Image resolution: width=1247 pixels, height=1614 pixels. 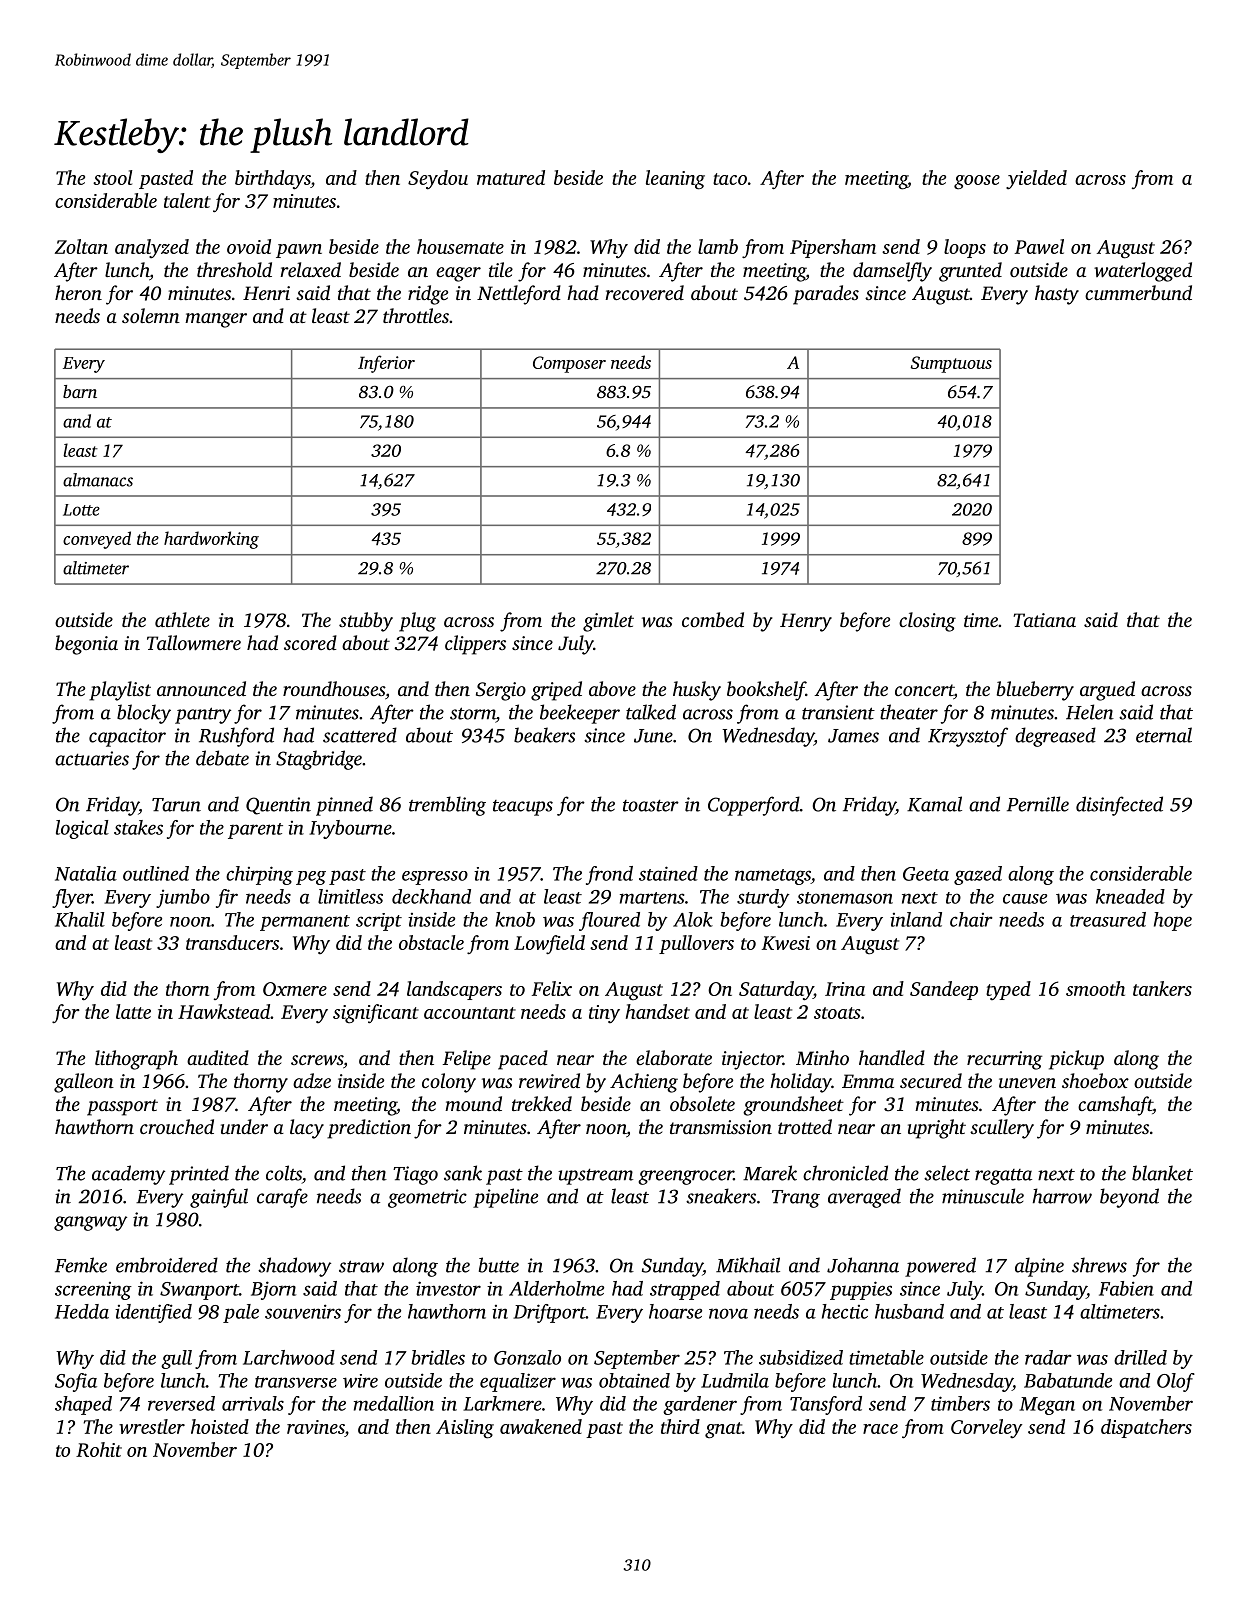 What do you see at coordinates (675, 180) in the screenshot?
I see `leaning` at bounding box center [675, 180].
